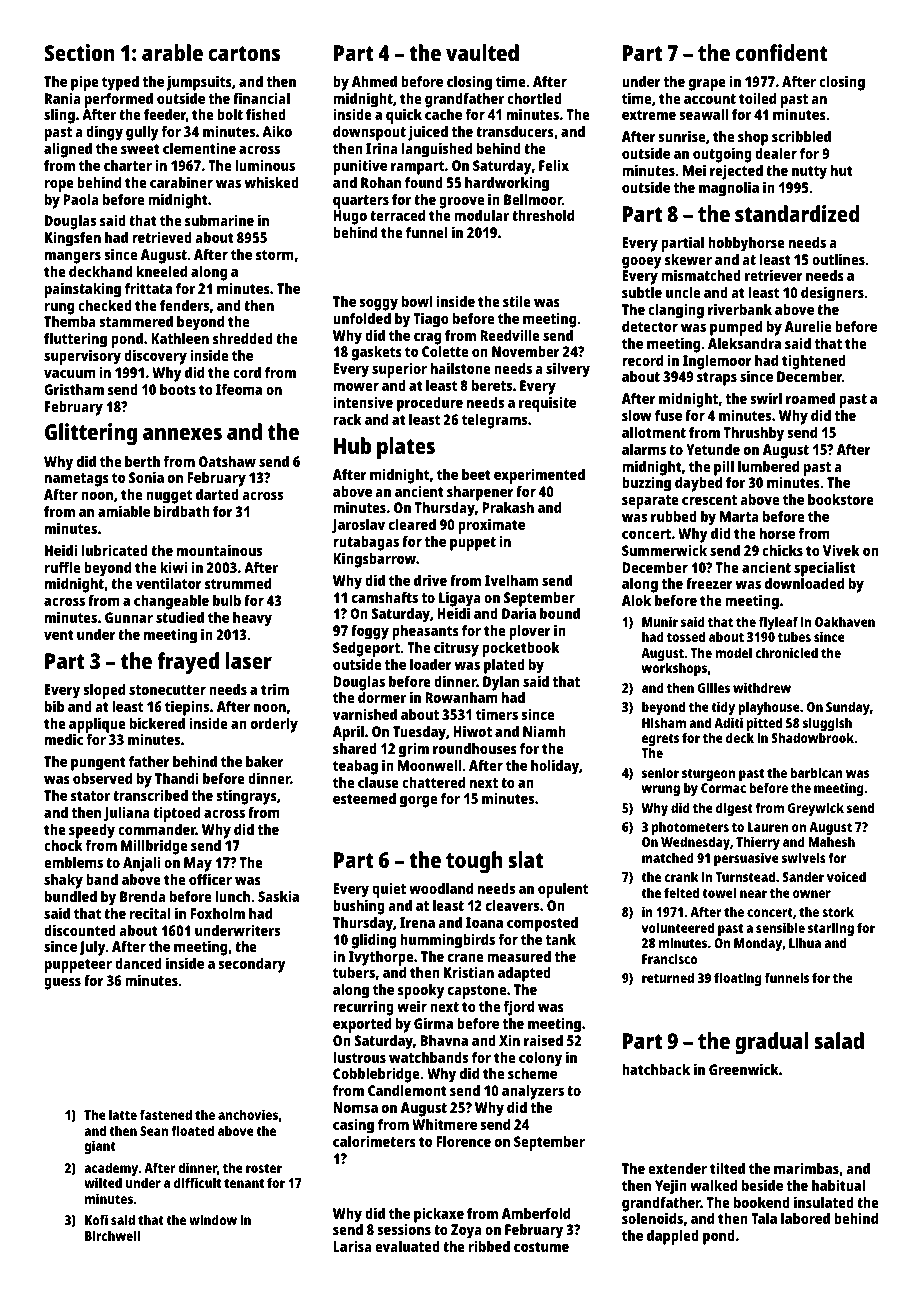  Describe the element at coordinates (79, 52) in the screenshot. I see `Section` at that location.
